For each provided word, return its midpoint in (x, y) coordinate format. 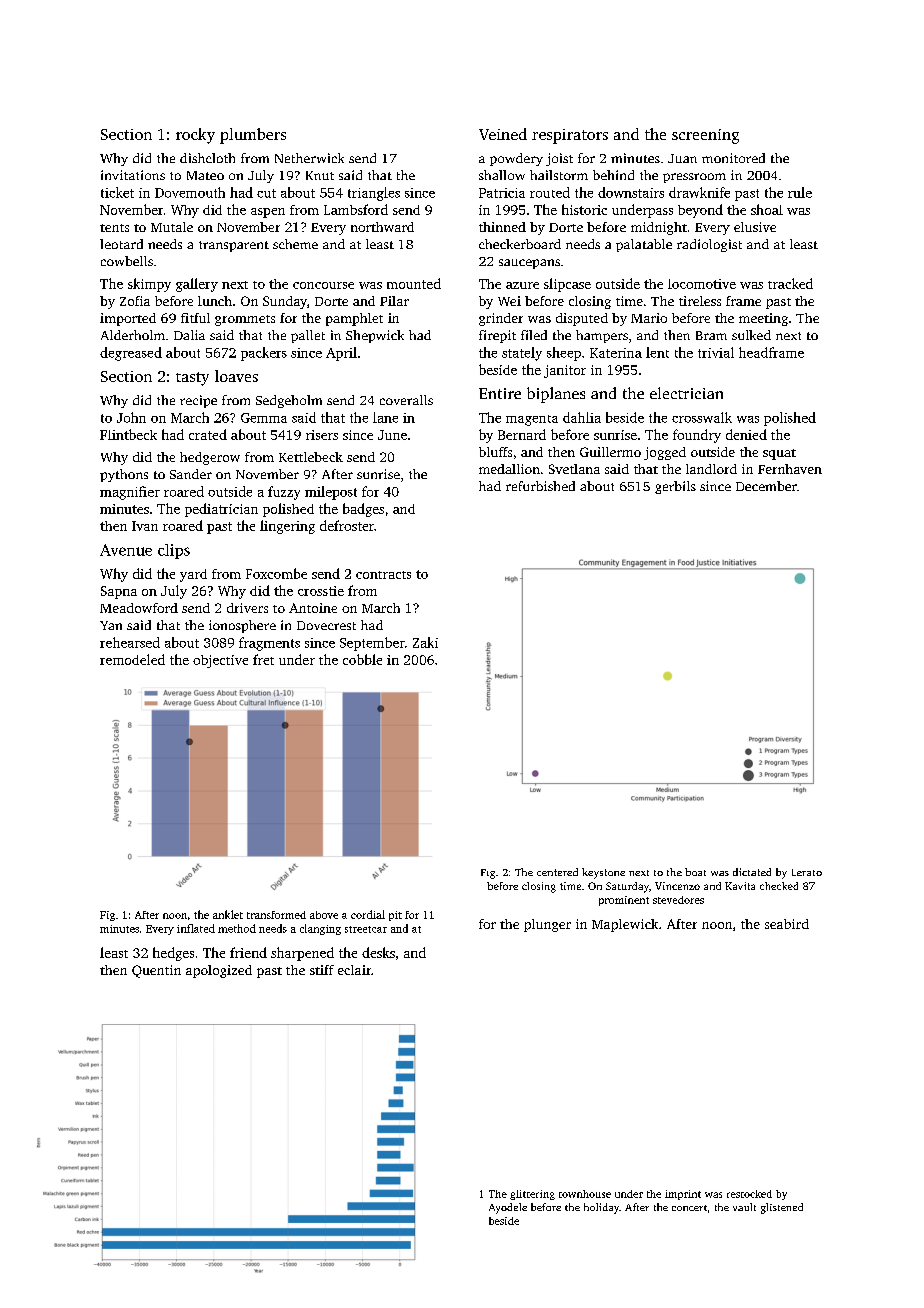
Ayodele (508, 1208)
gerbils (675, 487)
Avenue (126, 550)
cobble (362, 659)
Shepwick (375, 336)
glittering (532, 1195)
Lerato (807, 872)
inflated (196, 928)
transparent (234, 246)
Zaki (425, 642)
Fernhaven (790, 469)
